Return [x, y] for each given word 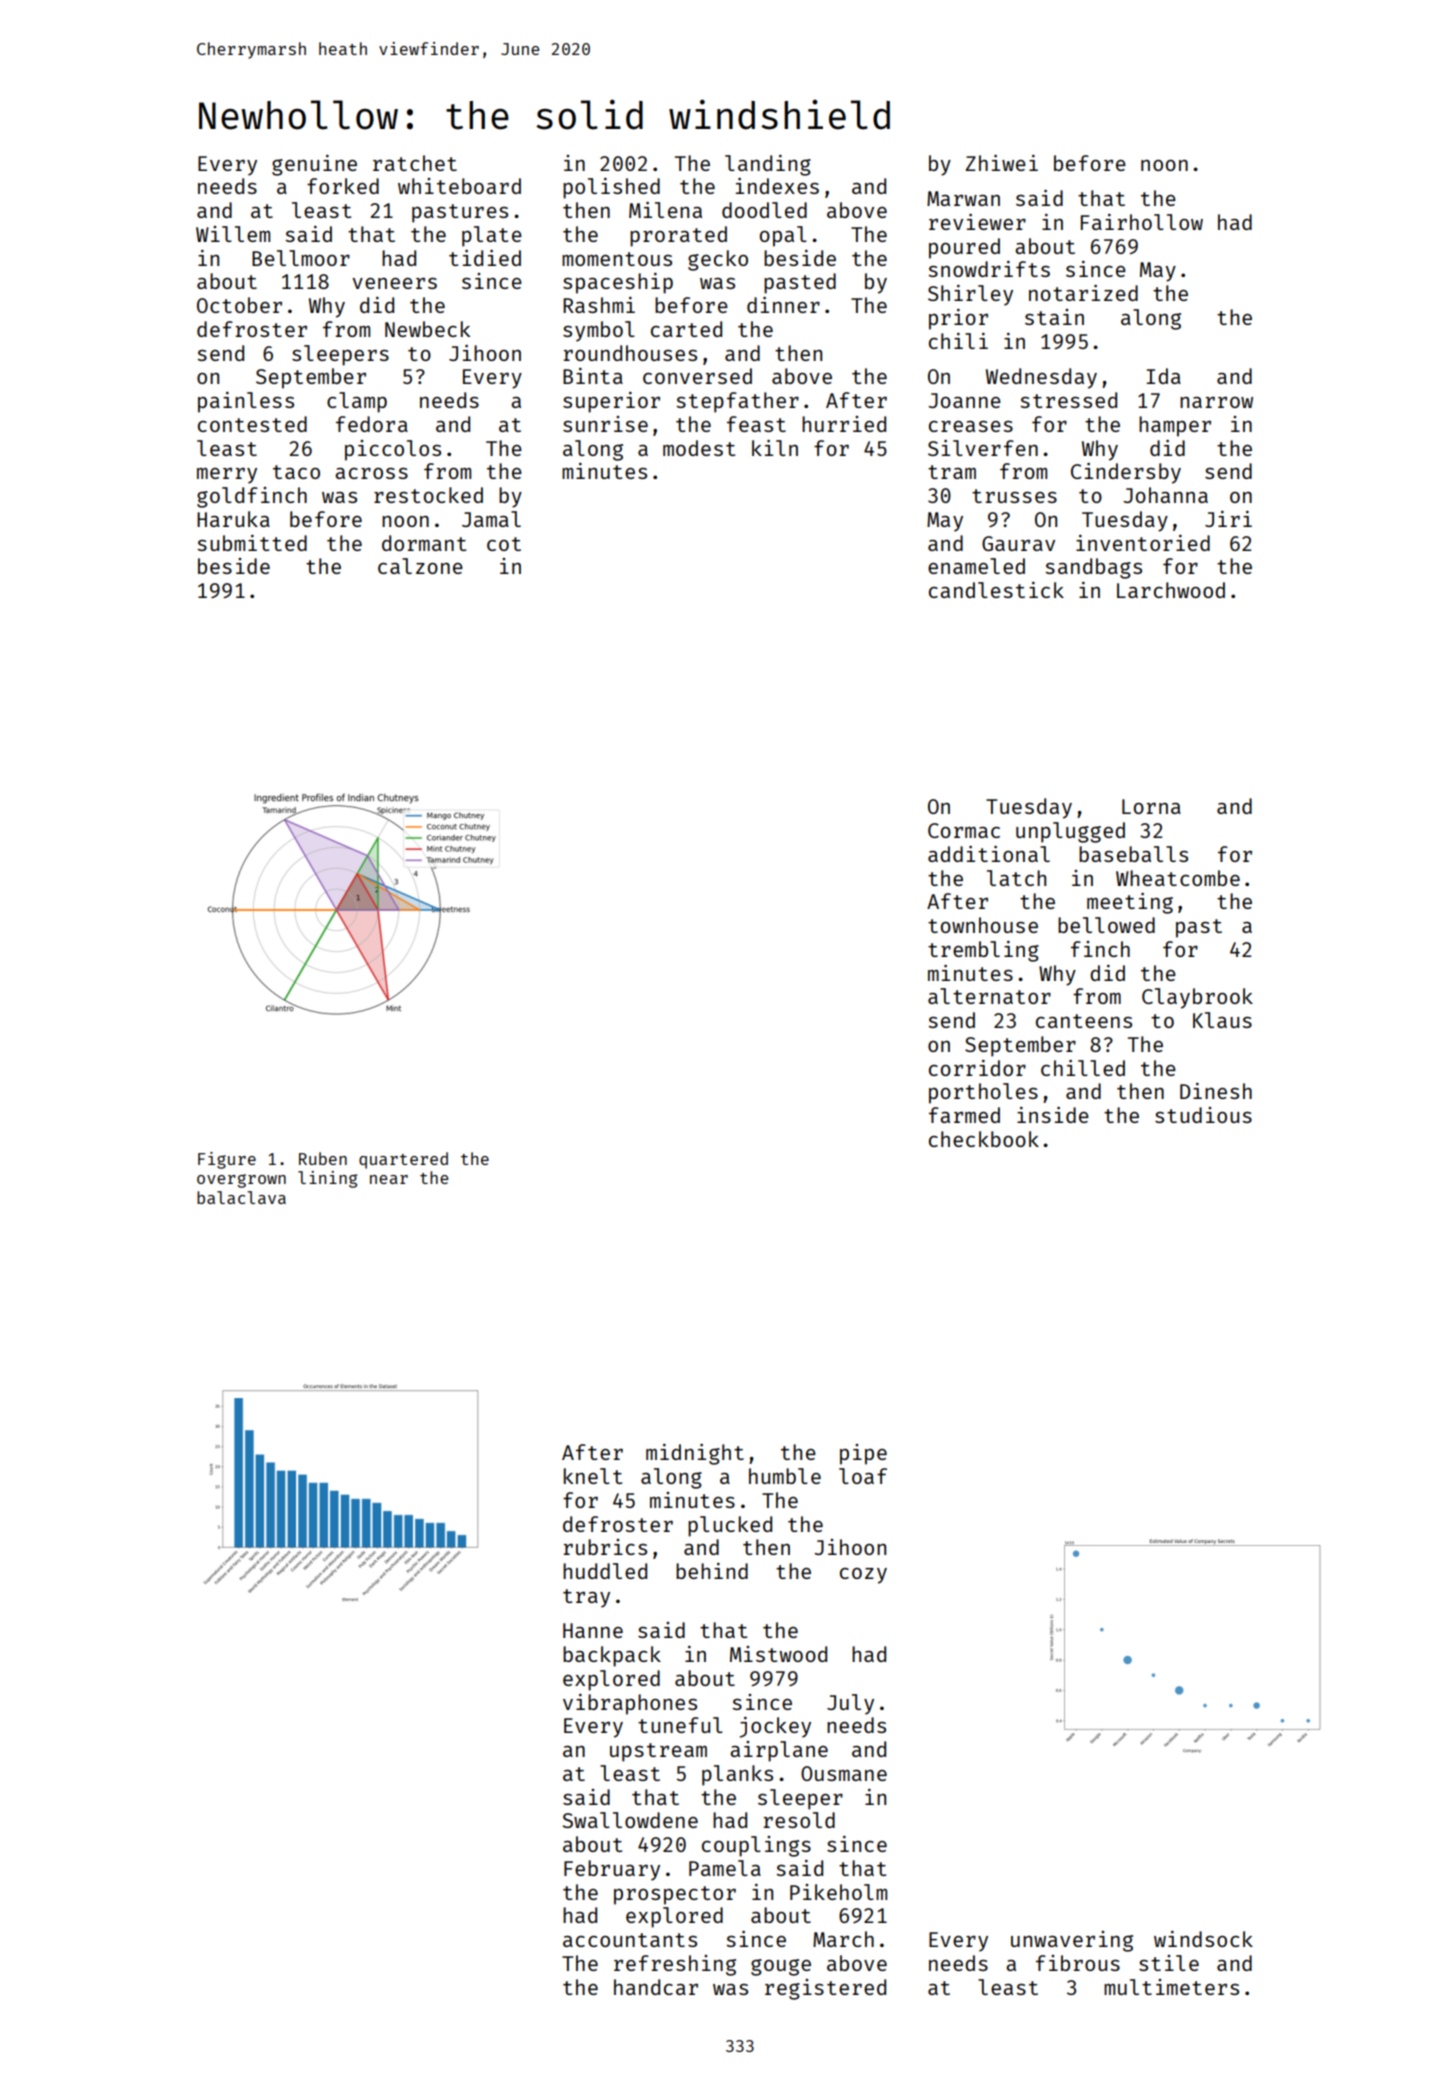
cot [504, 544]
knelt [593, 1476]
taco [296, 472]
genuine [314, 165]
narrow [1216, 402]
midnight [695, 1454]
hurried [844, 424]
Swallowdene [630, 1820]
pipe [863, 1454]
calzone [420, 566]
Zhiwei [1001, 163]
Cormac [964, 830]
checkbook [984, 1139]
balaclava [241, 1197]
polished [611, 188]
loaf [863, 1476]
